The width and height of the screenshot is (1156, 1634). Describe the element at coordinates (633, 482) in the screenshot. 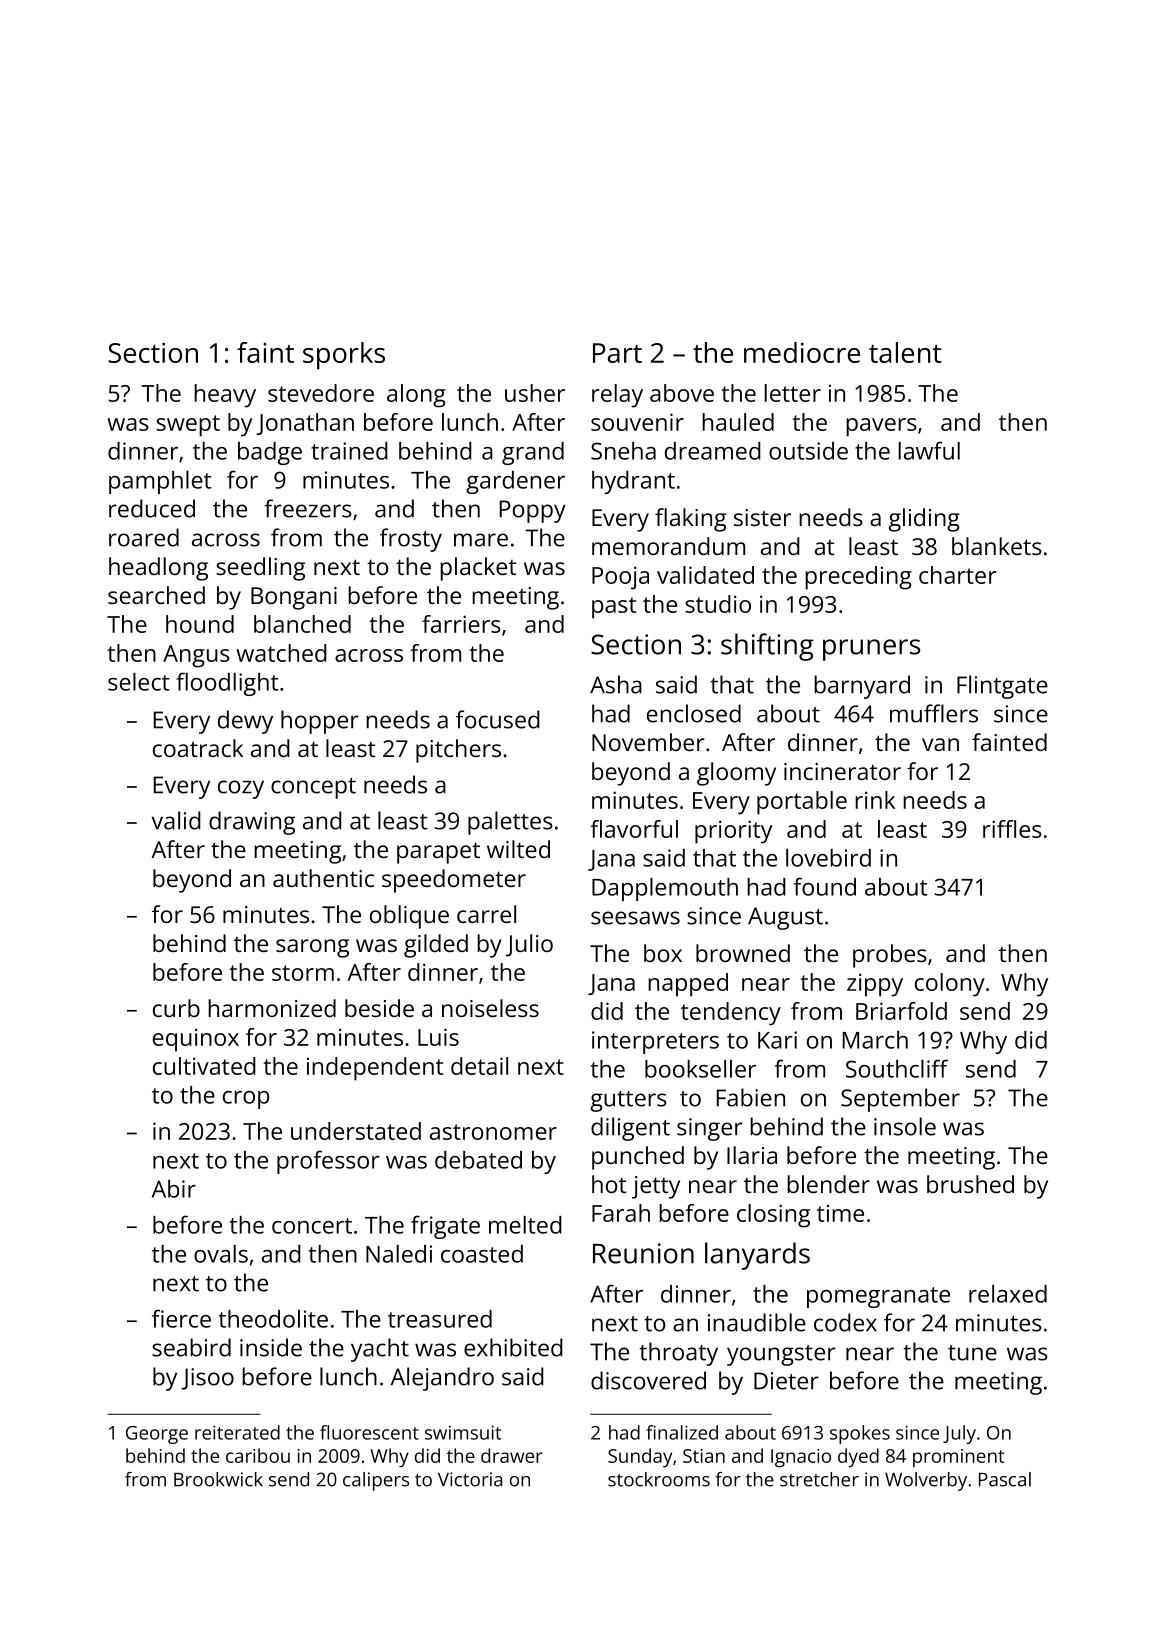

I see `hydrant` at that location.
